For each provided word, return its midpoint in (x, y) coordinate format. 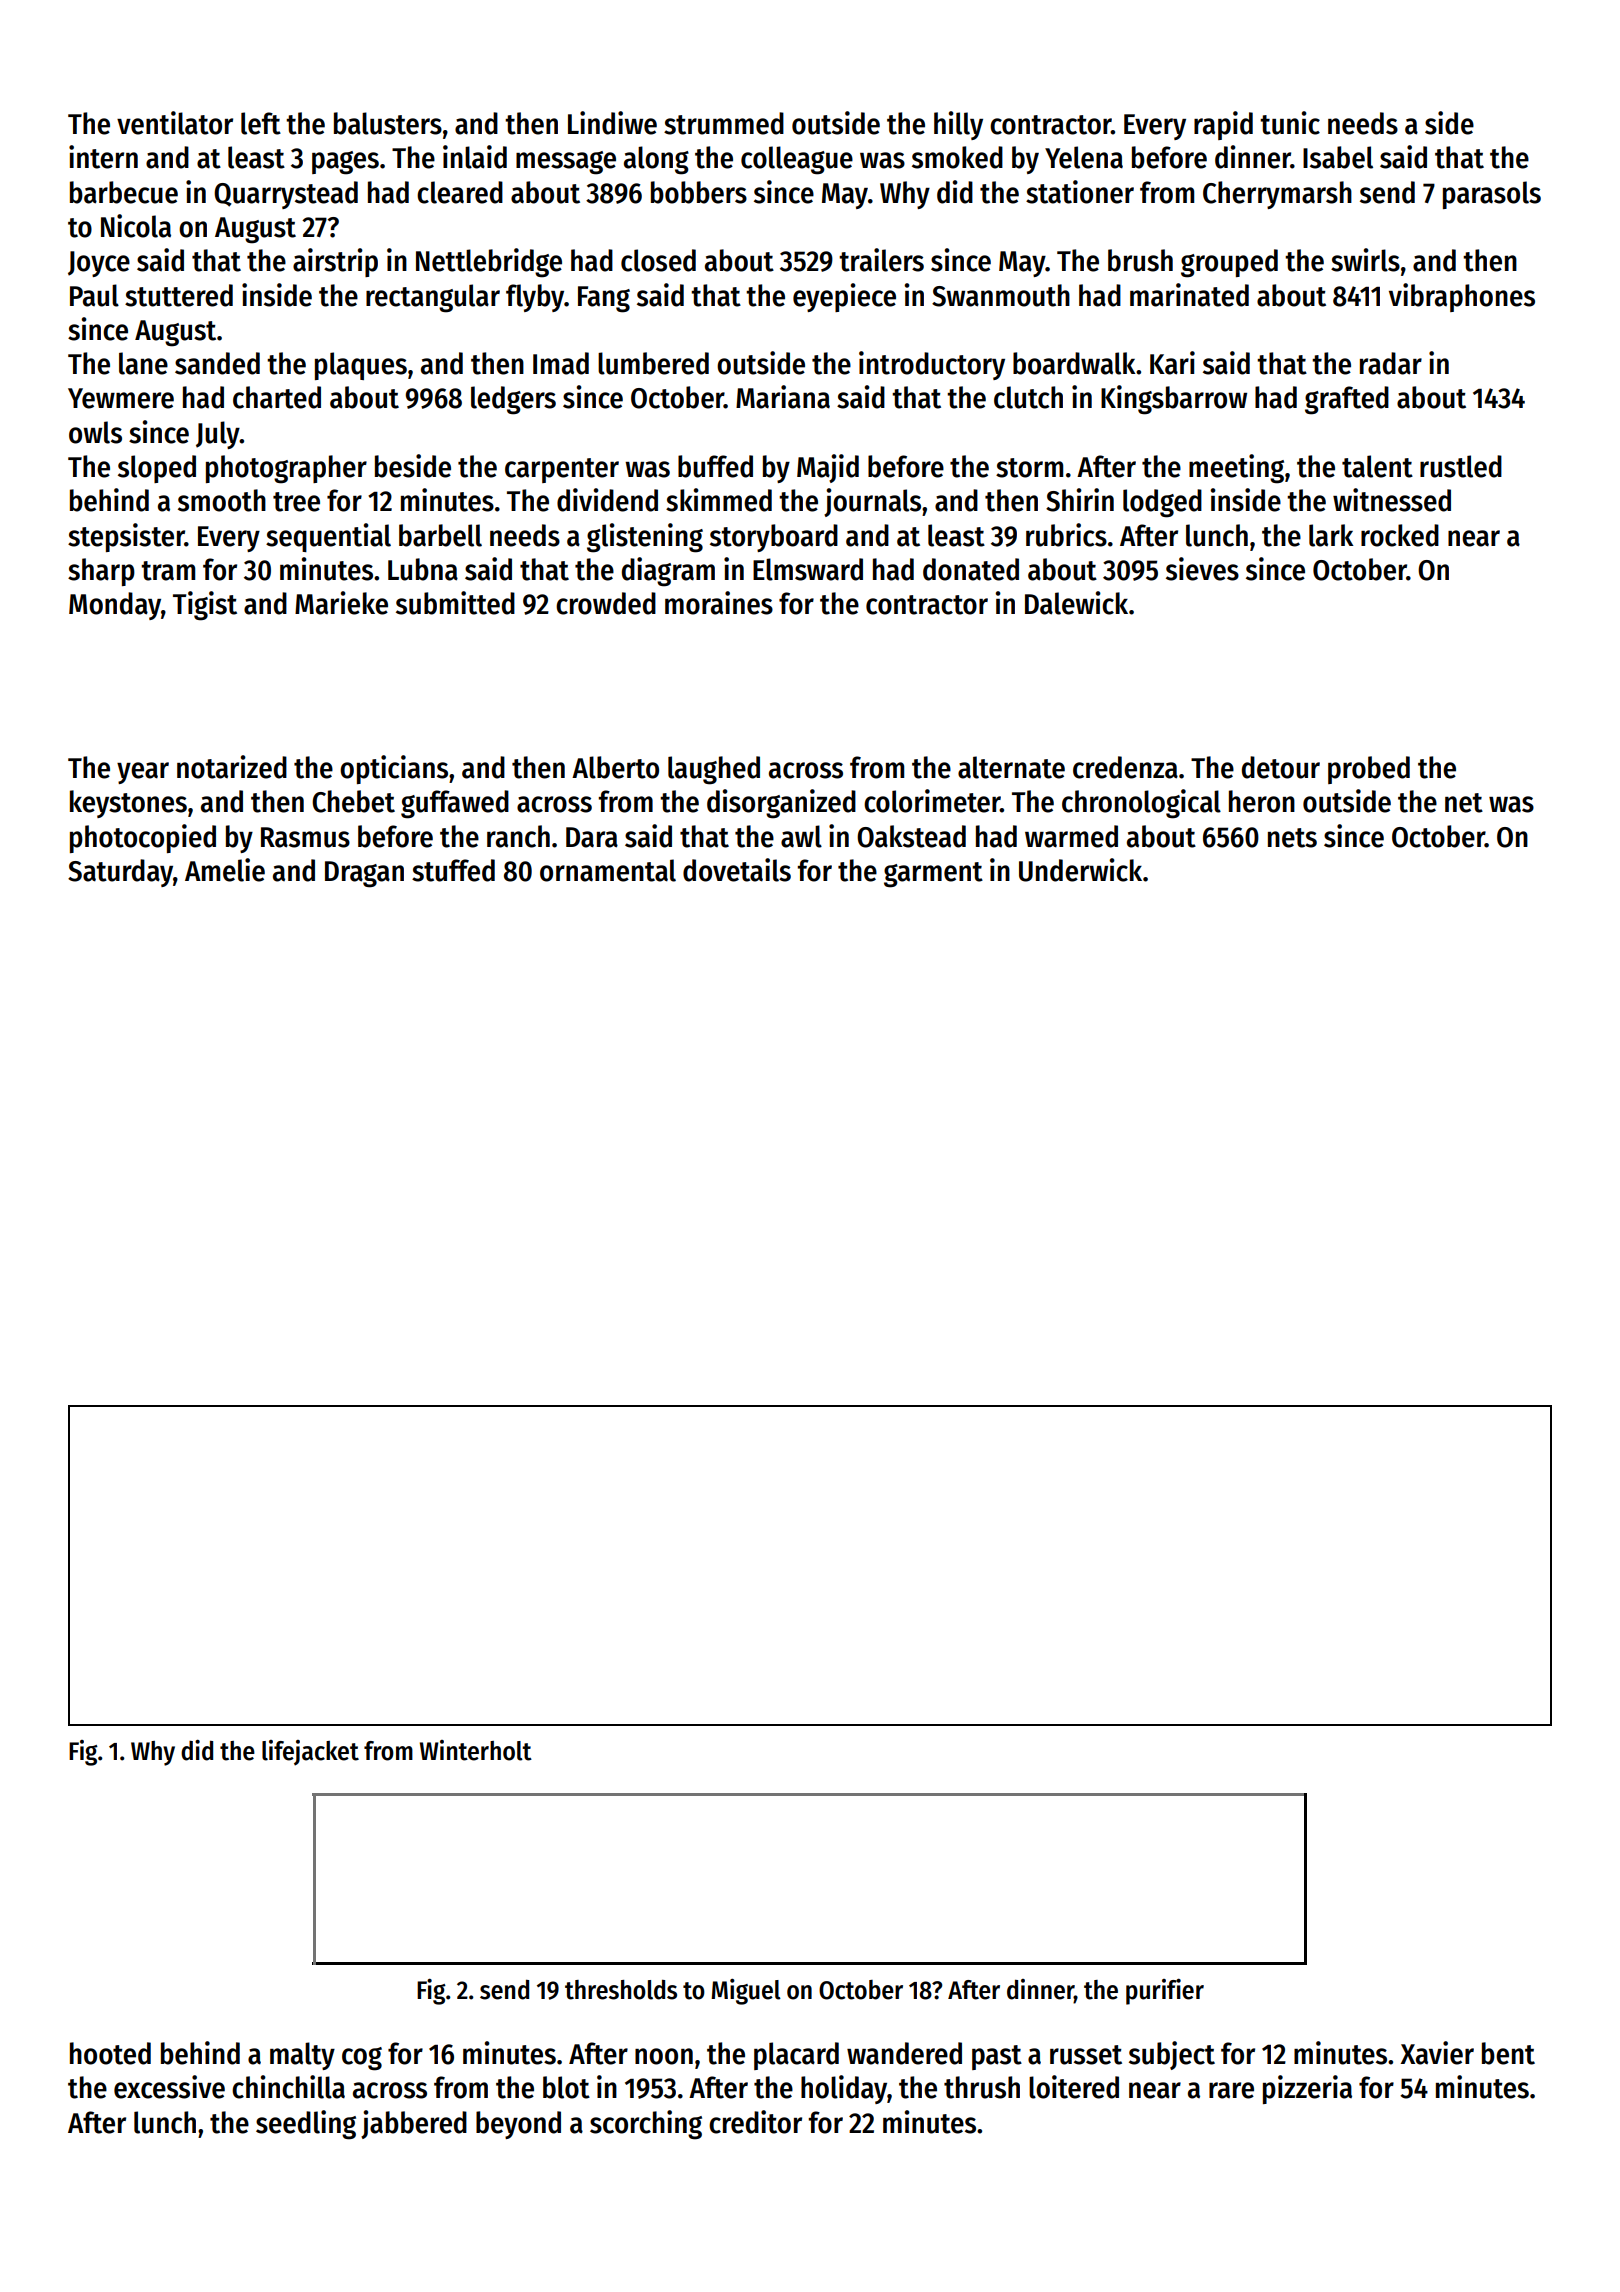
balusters (388, 123)
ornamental (608, 870)
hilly (958, 125)
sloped (157, 469)
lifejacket (310, 1753)
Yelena (1084, 157)
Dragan (364, 874)
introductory (932, 365)
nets (1292, 838)
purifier (1165, 1992)
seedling (306, 2125)
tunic (1290, 123)
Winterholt (476, 1750)
